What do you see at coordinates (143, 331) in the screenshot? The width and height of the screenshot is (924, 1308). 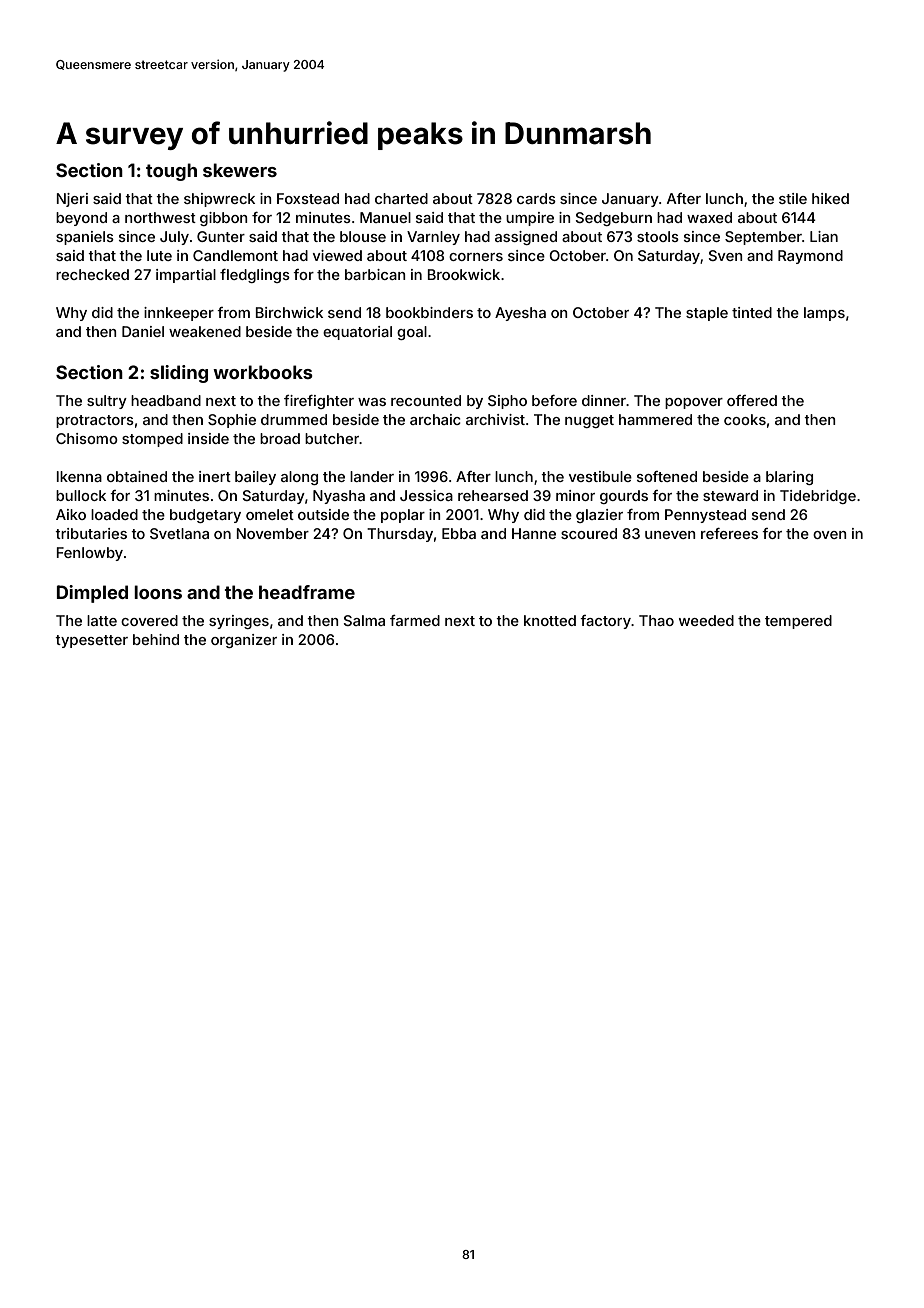 I see `Daniel` at bounding box center [143, 331].
